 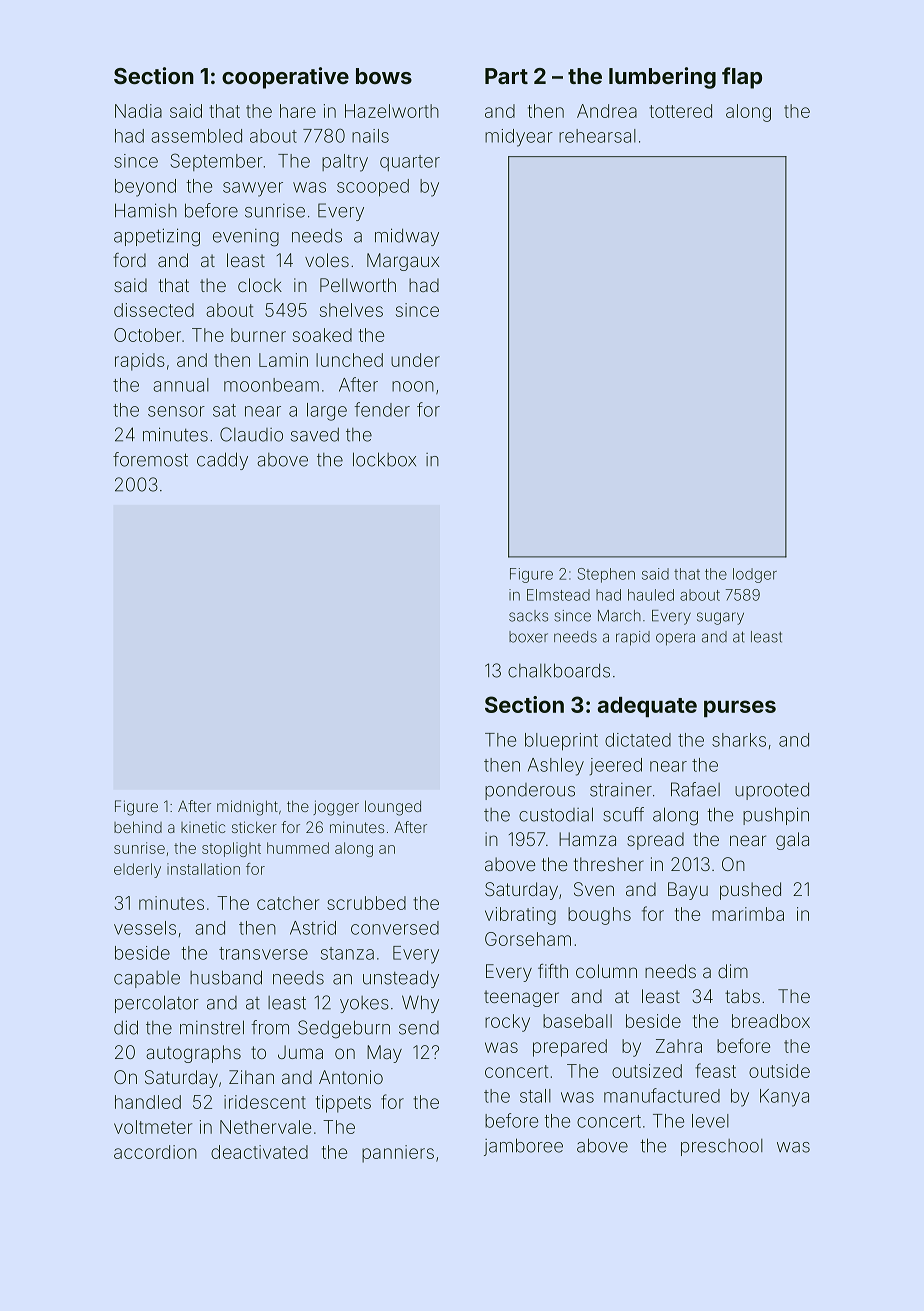 I want to click on paltry, so click(x=345, y=163).
